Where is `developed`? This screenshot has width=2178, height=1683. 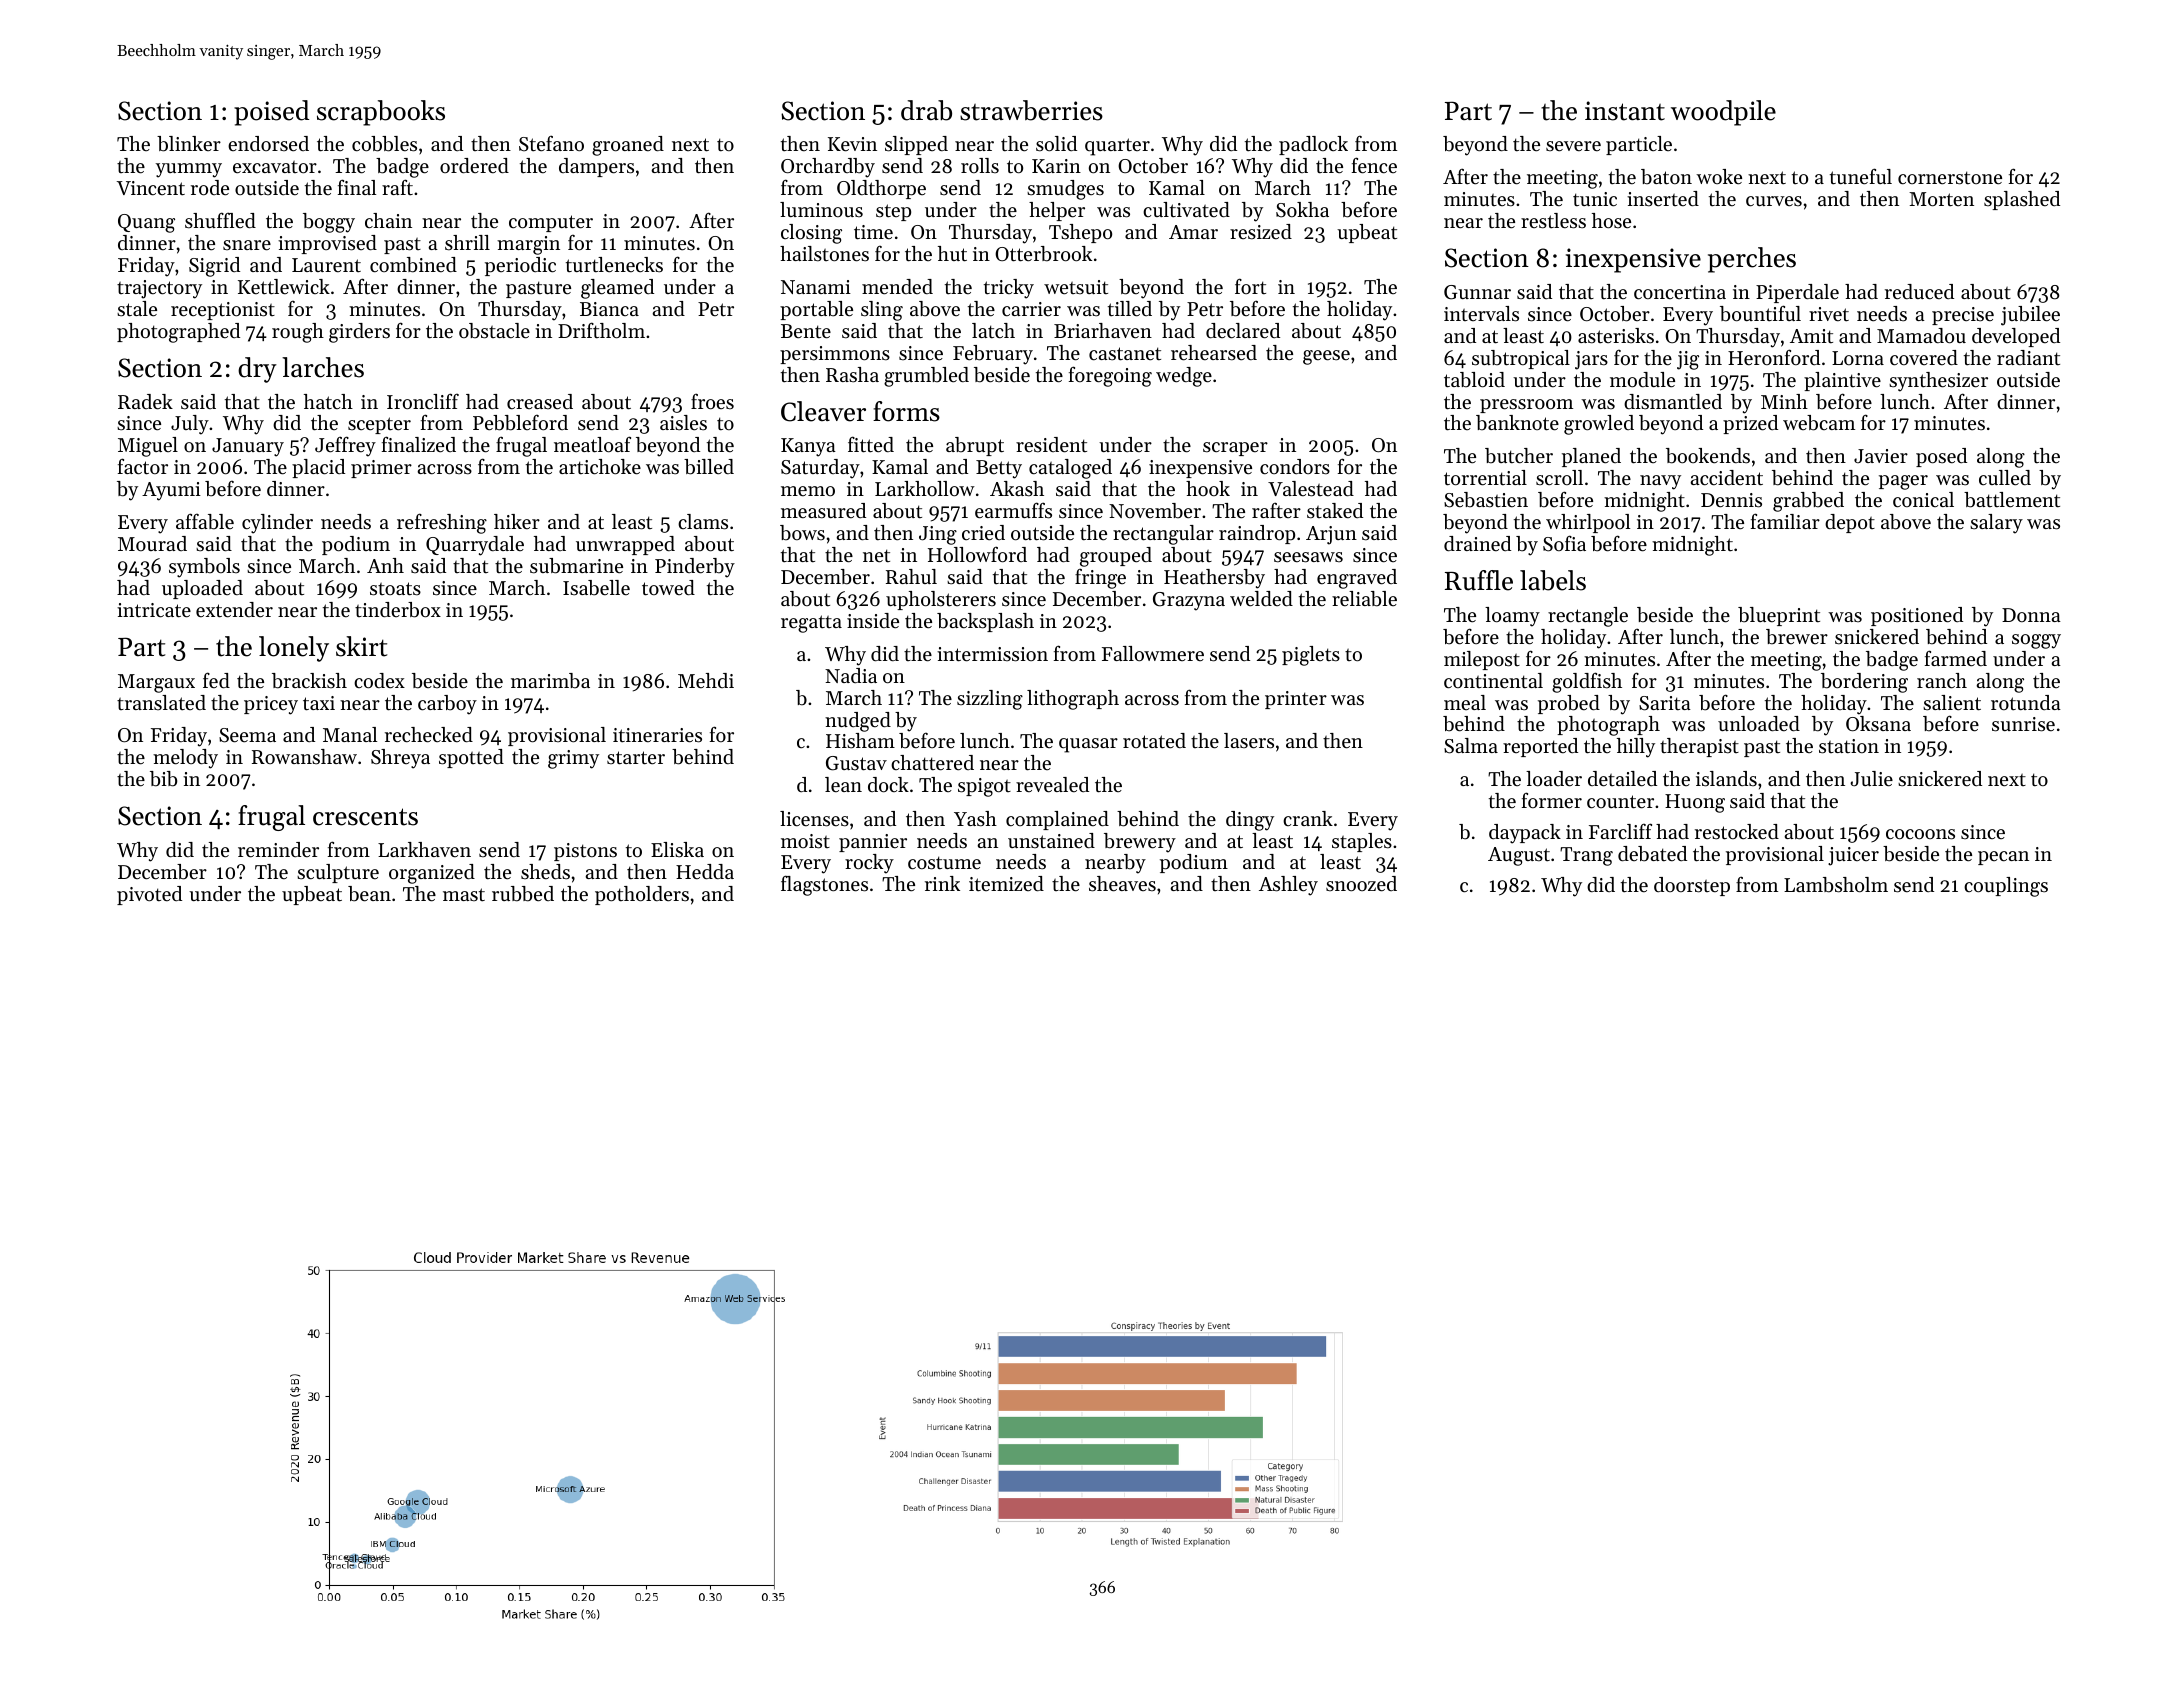
developed is located at coordinates (2016, 337).
